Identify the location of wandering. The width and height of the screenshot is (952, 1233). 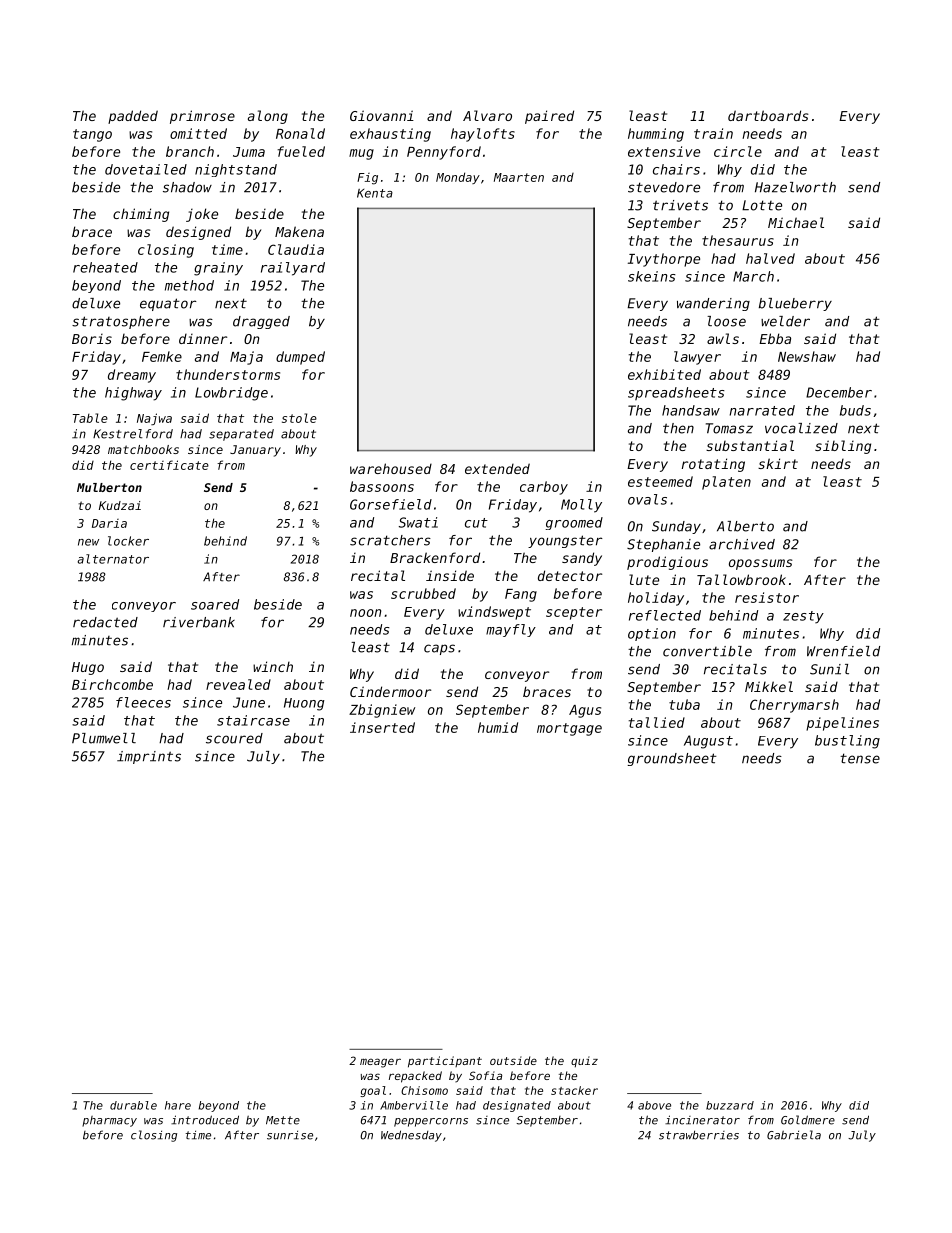
(713, 304).
